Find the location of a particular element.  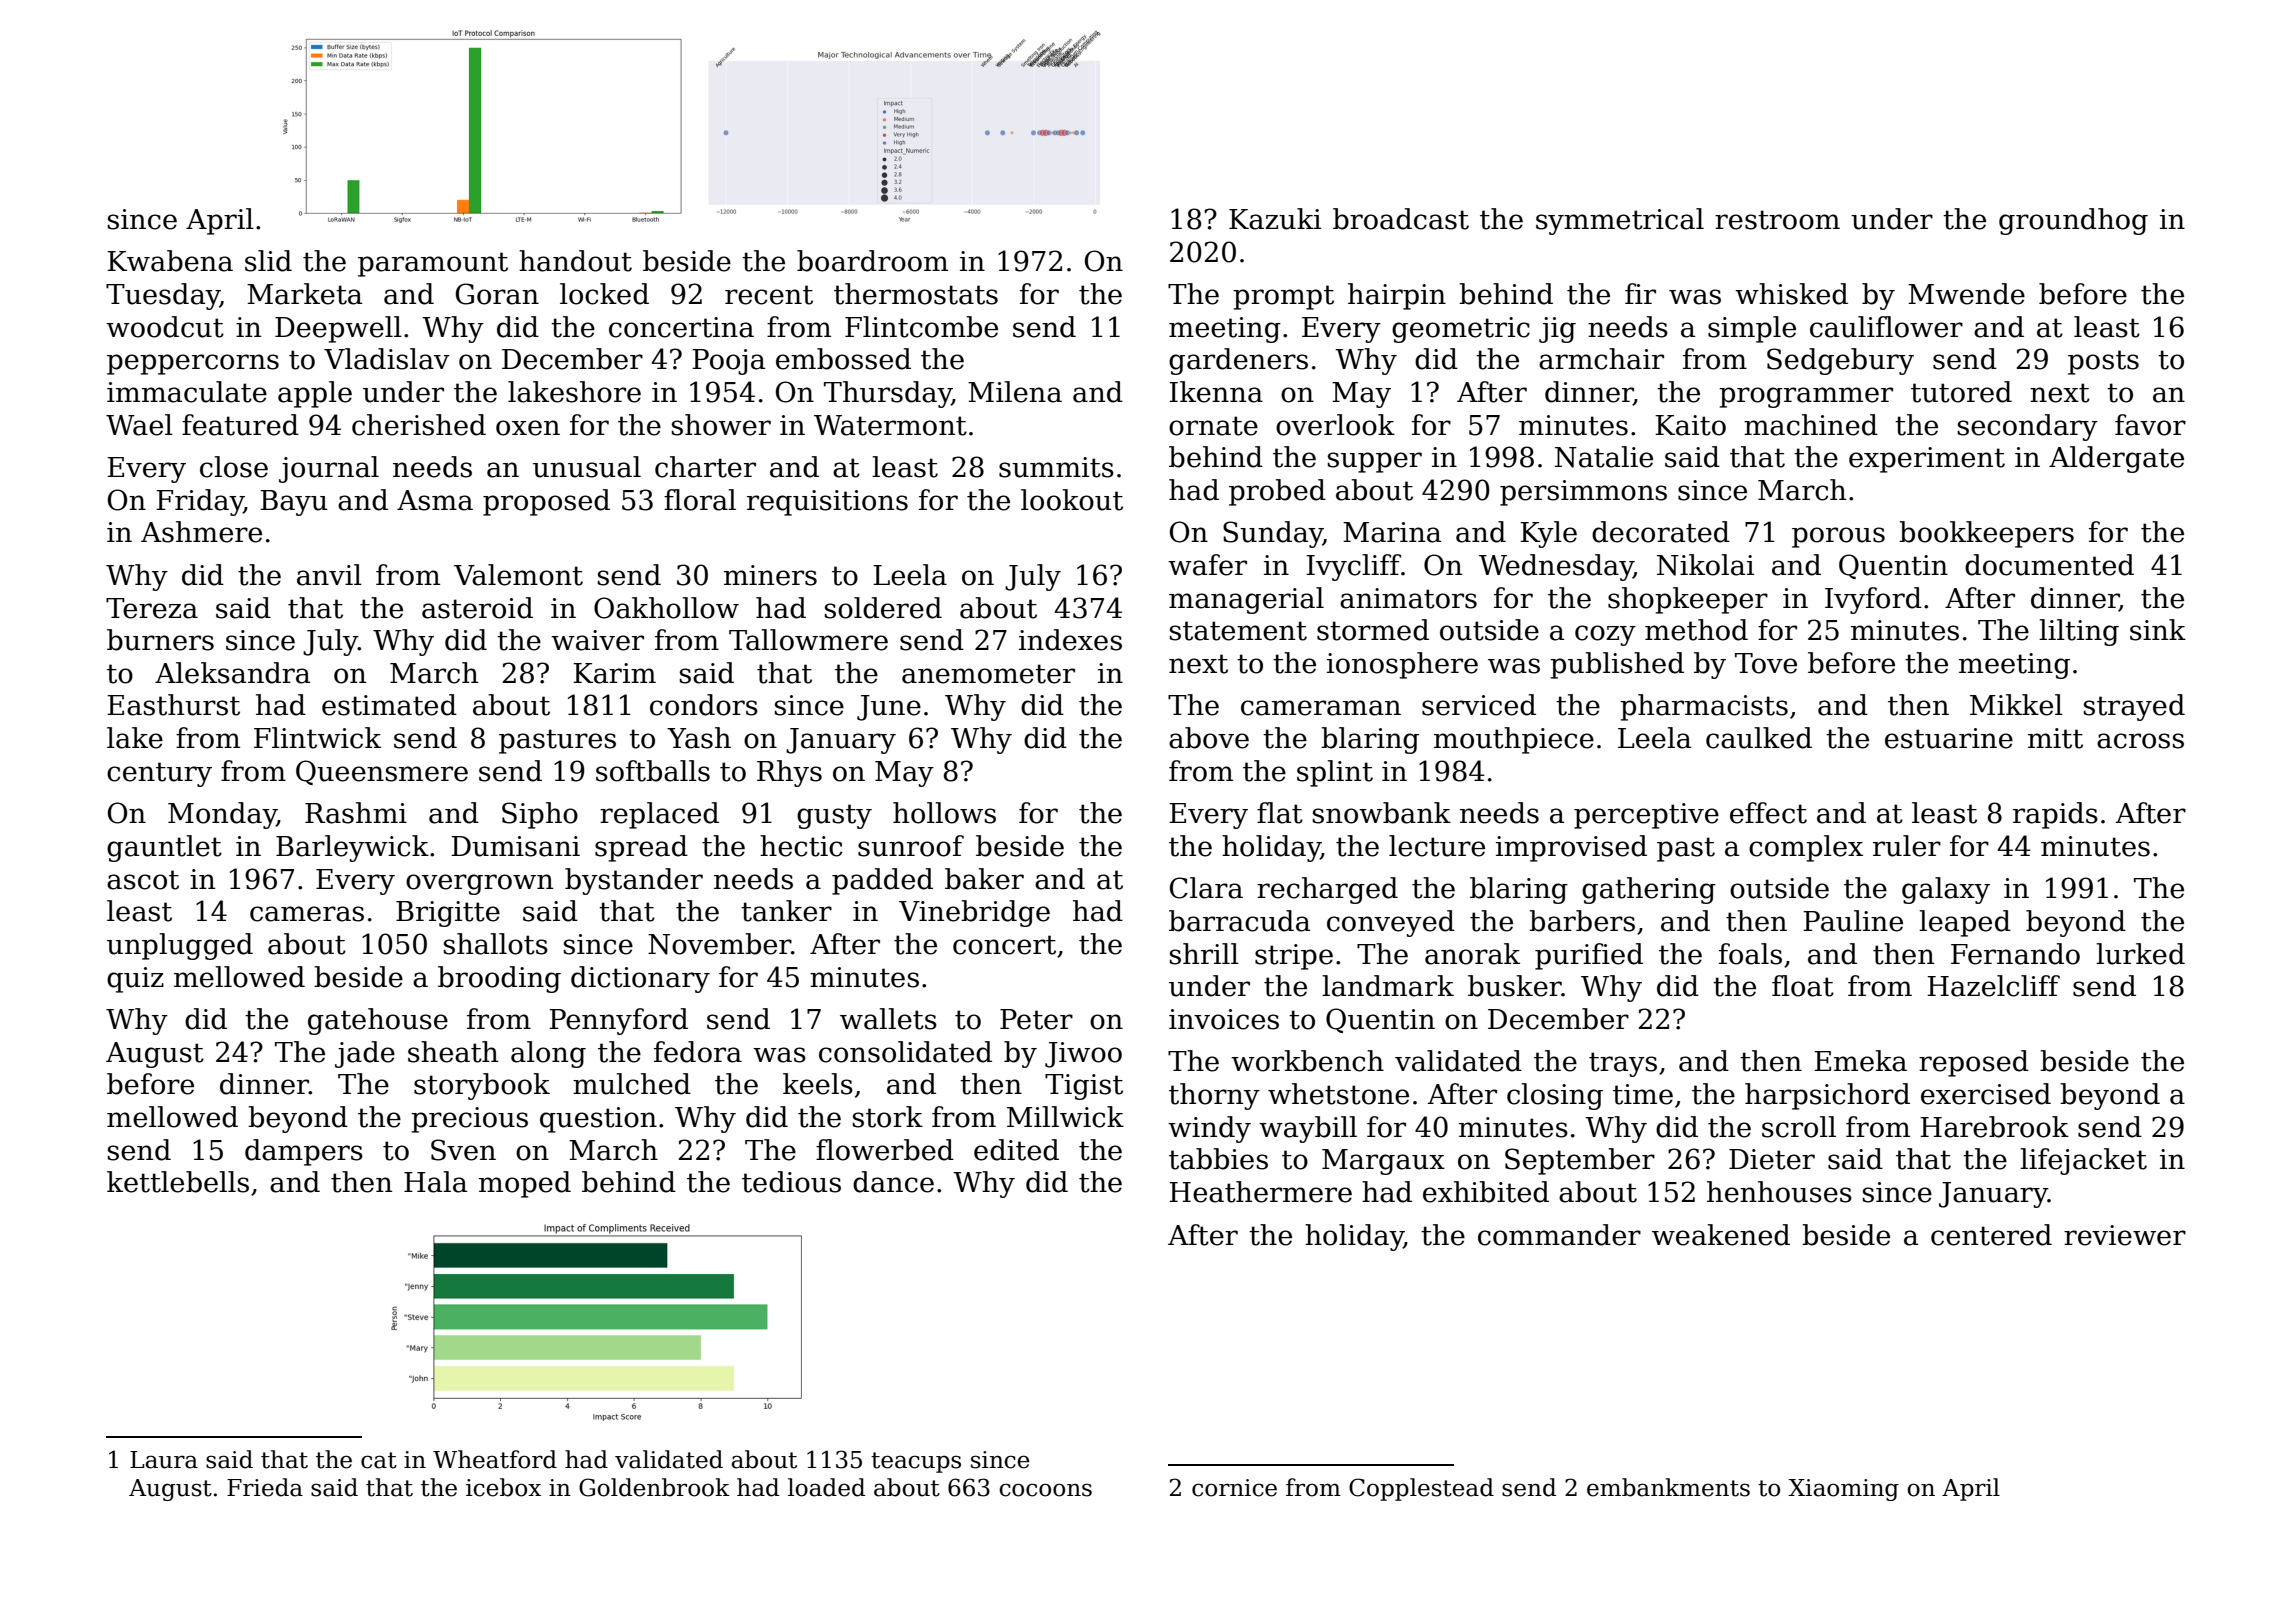

tedious is located at coordinates (791, 1182).
